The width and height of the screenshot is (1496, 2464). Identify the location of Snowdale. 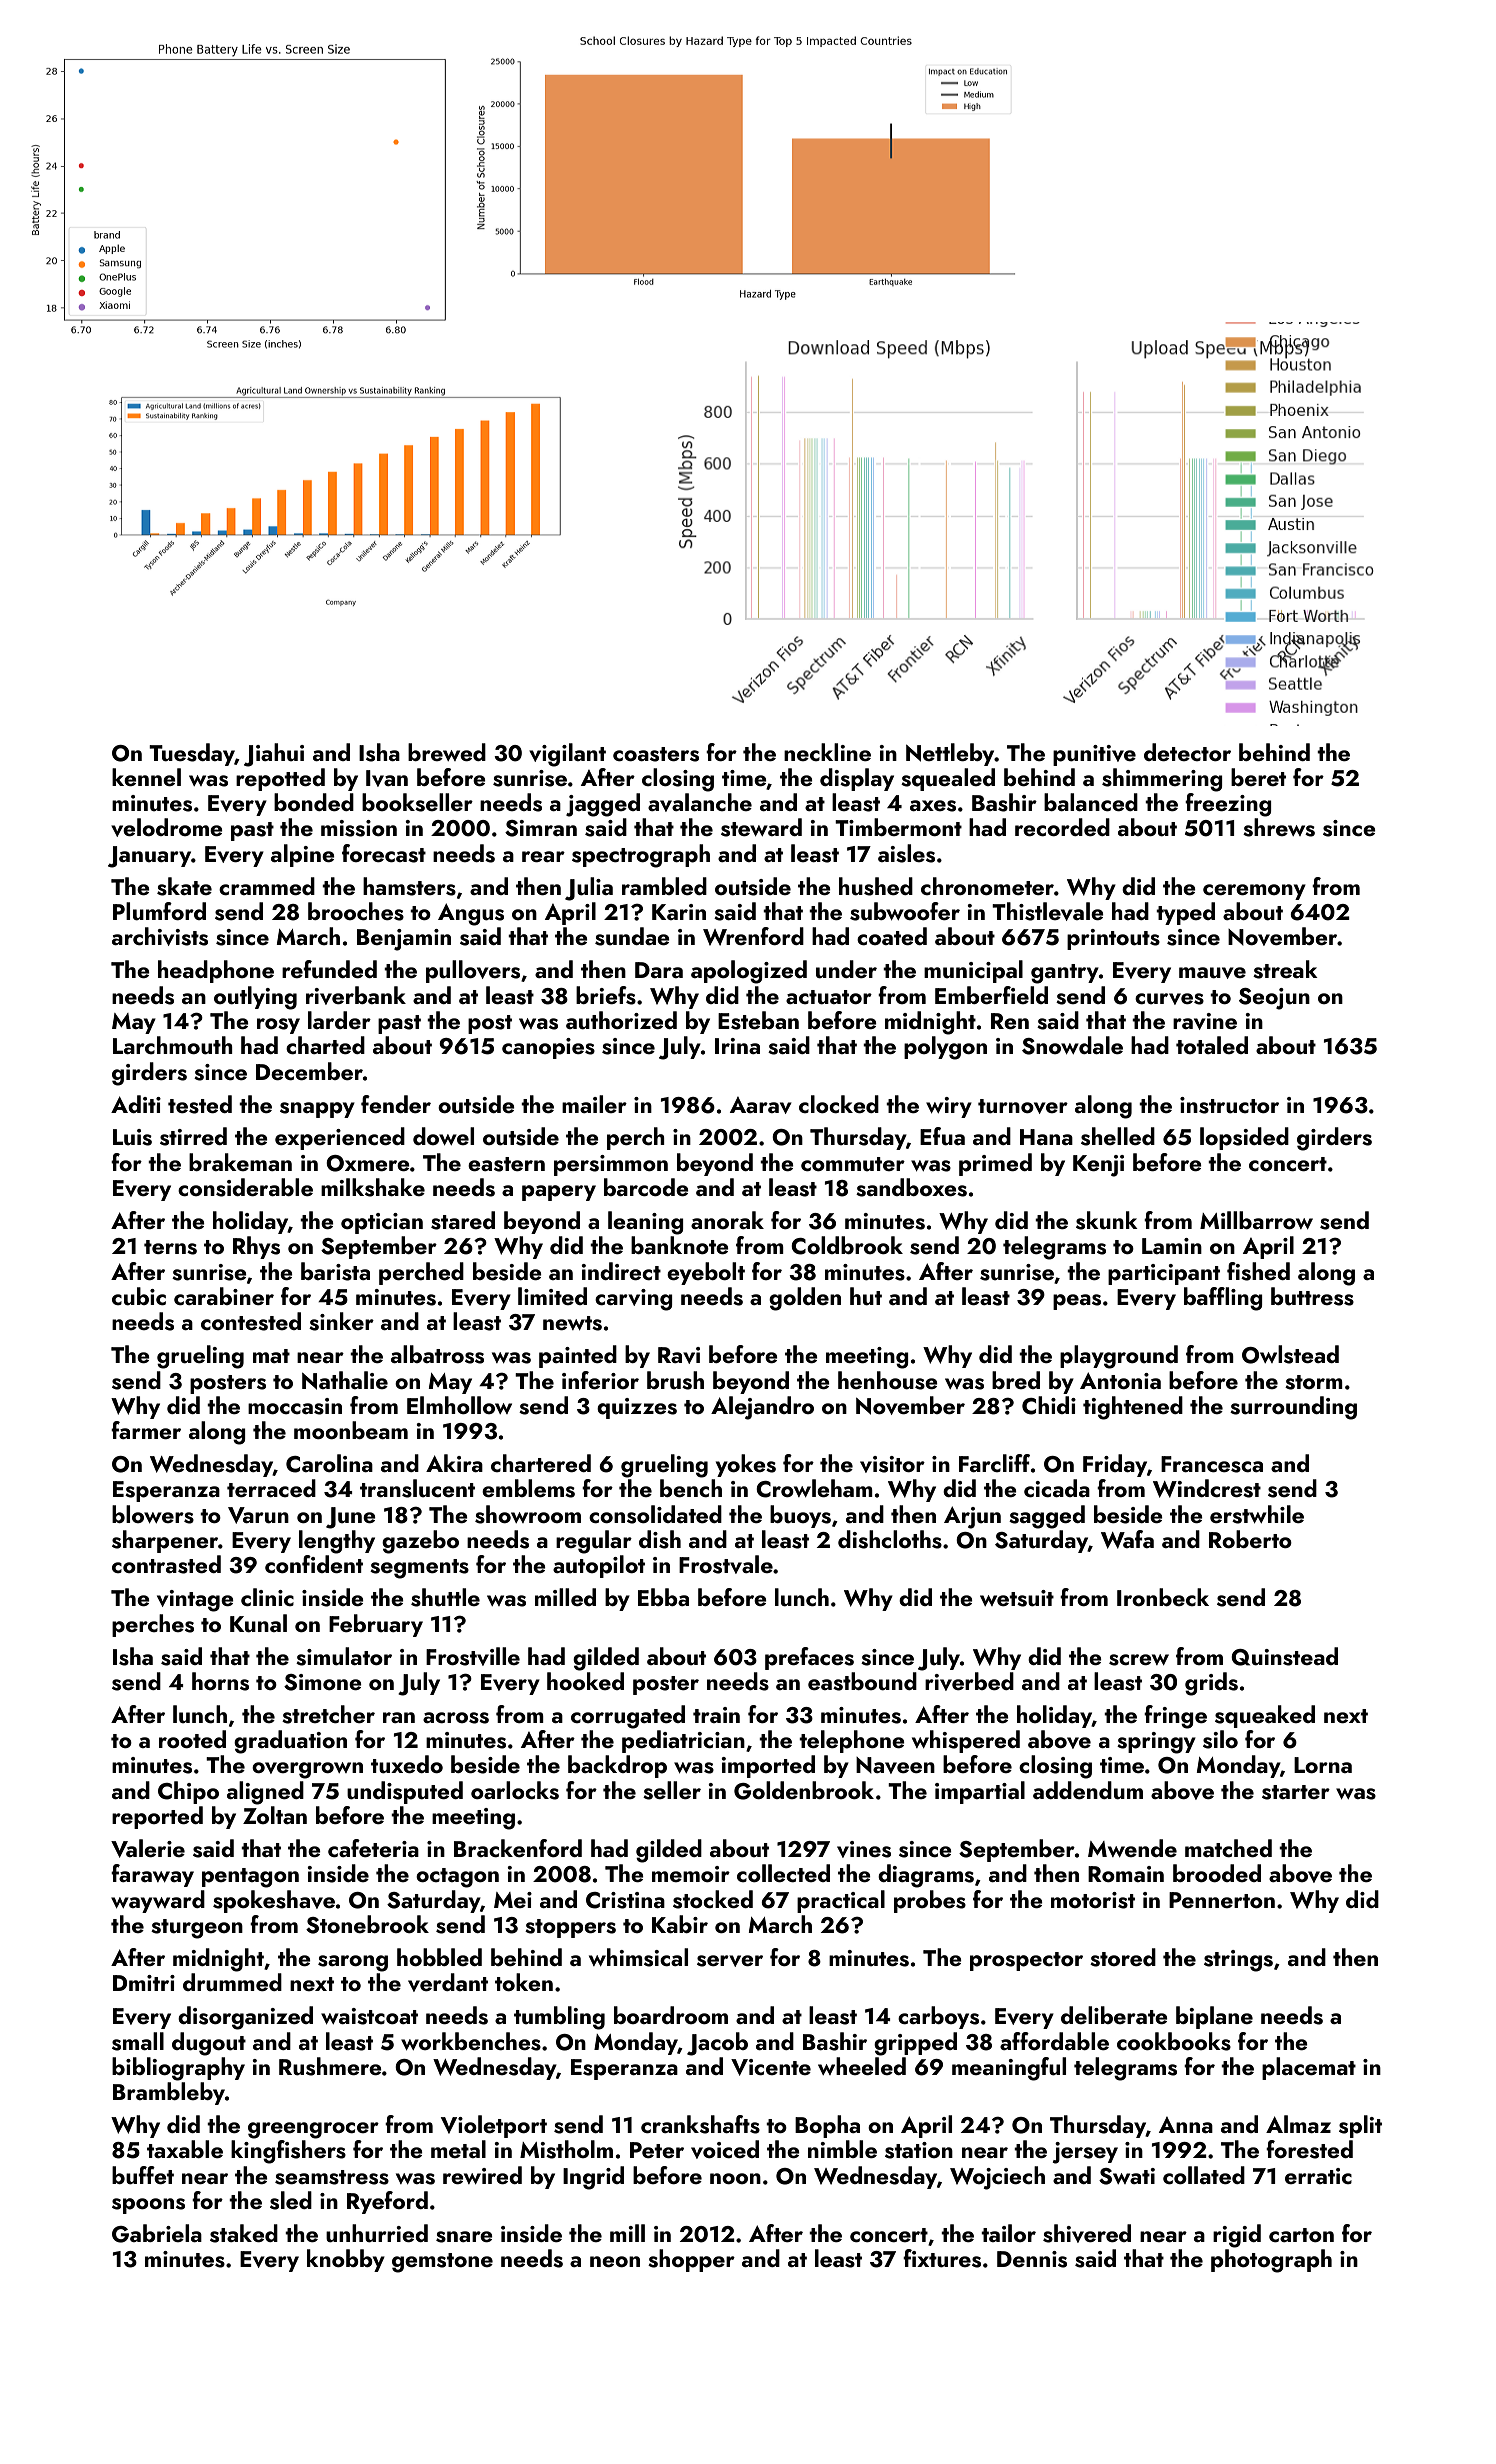
(1072, 1045).
